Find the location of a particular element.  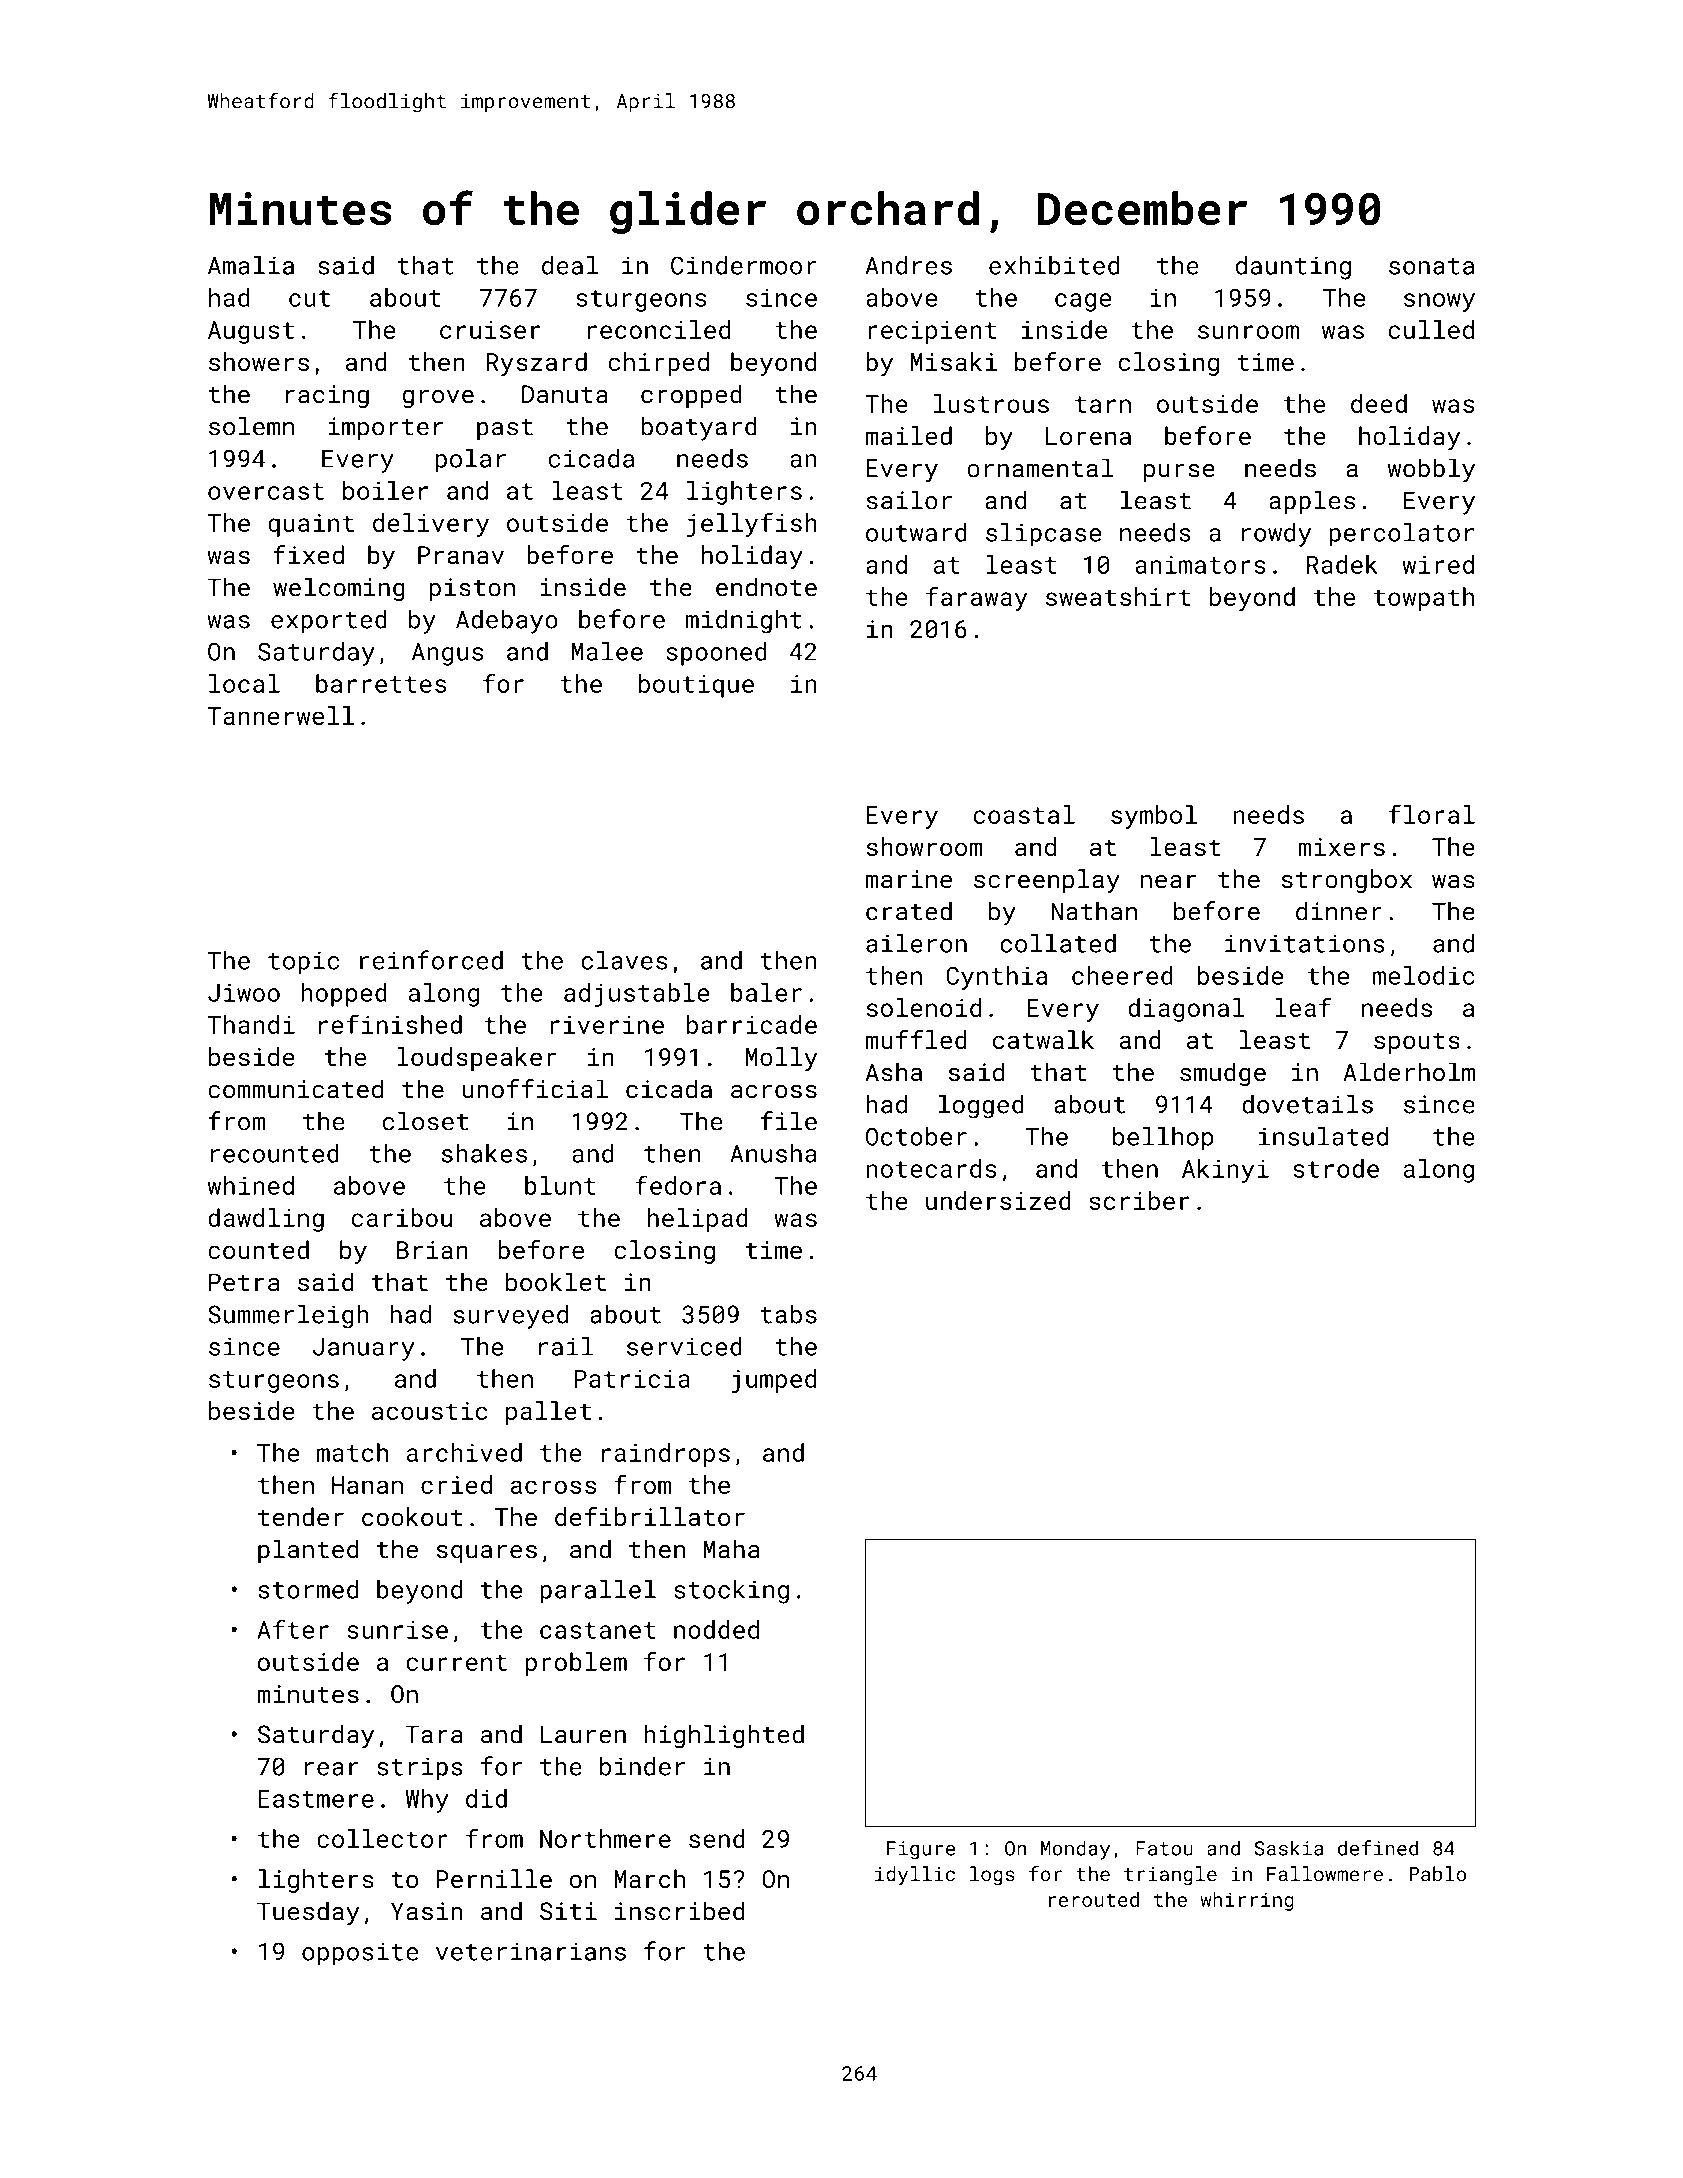

strode is located at coordinates (1336, 1168).
